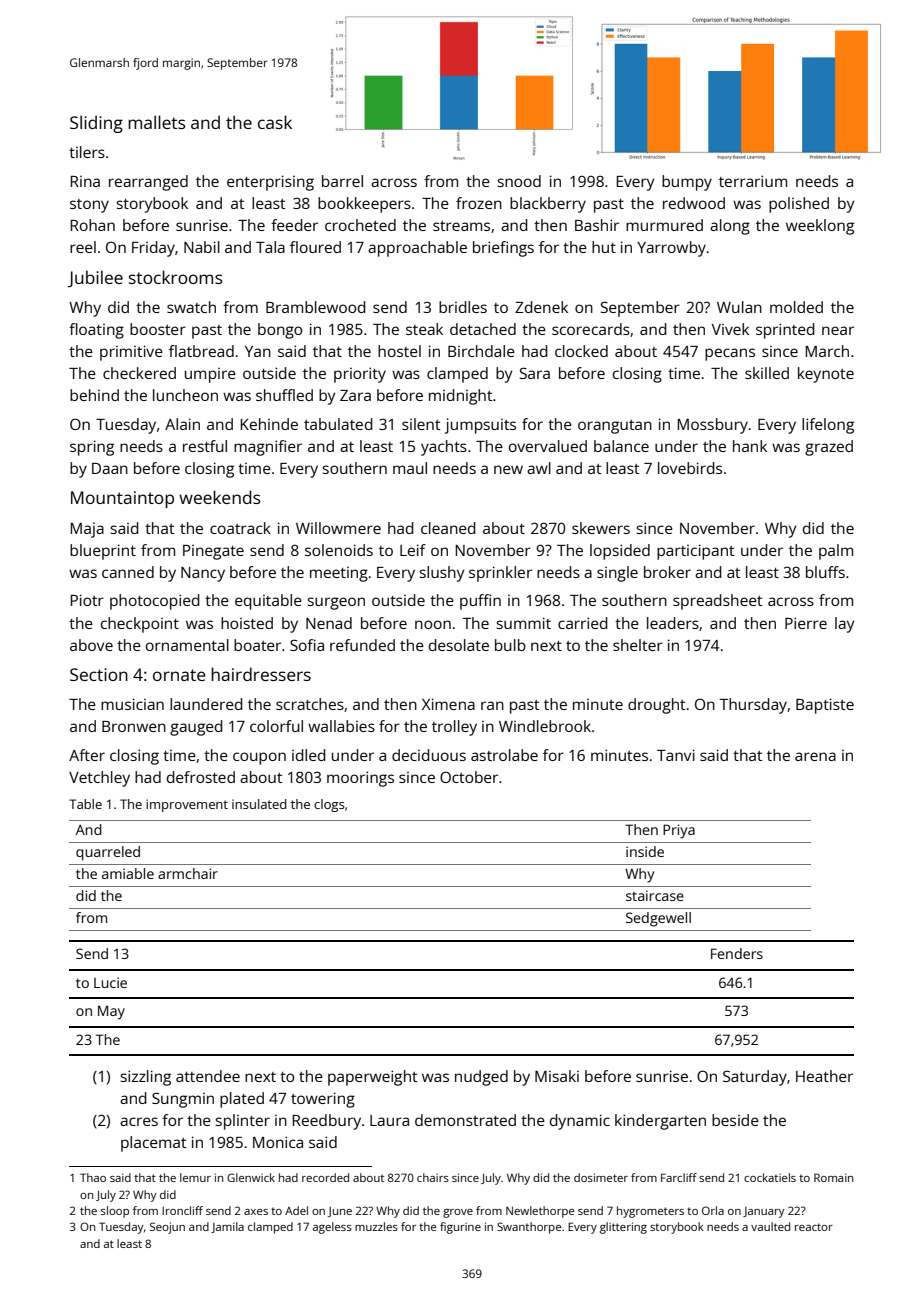  Describe the element at coordinates (519, 181) in the screenshot. I see `snood` at that location.
